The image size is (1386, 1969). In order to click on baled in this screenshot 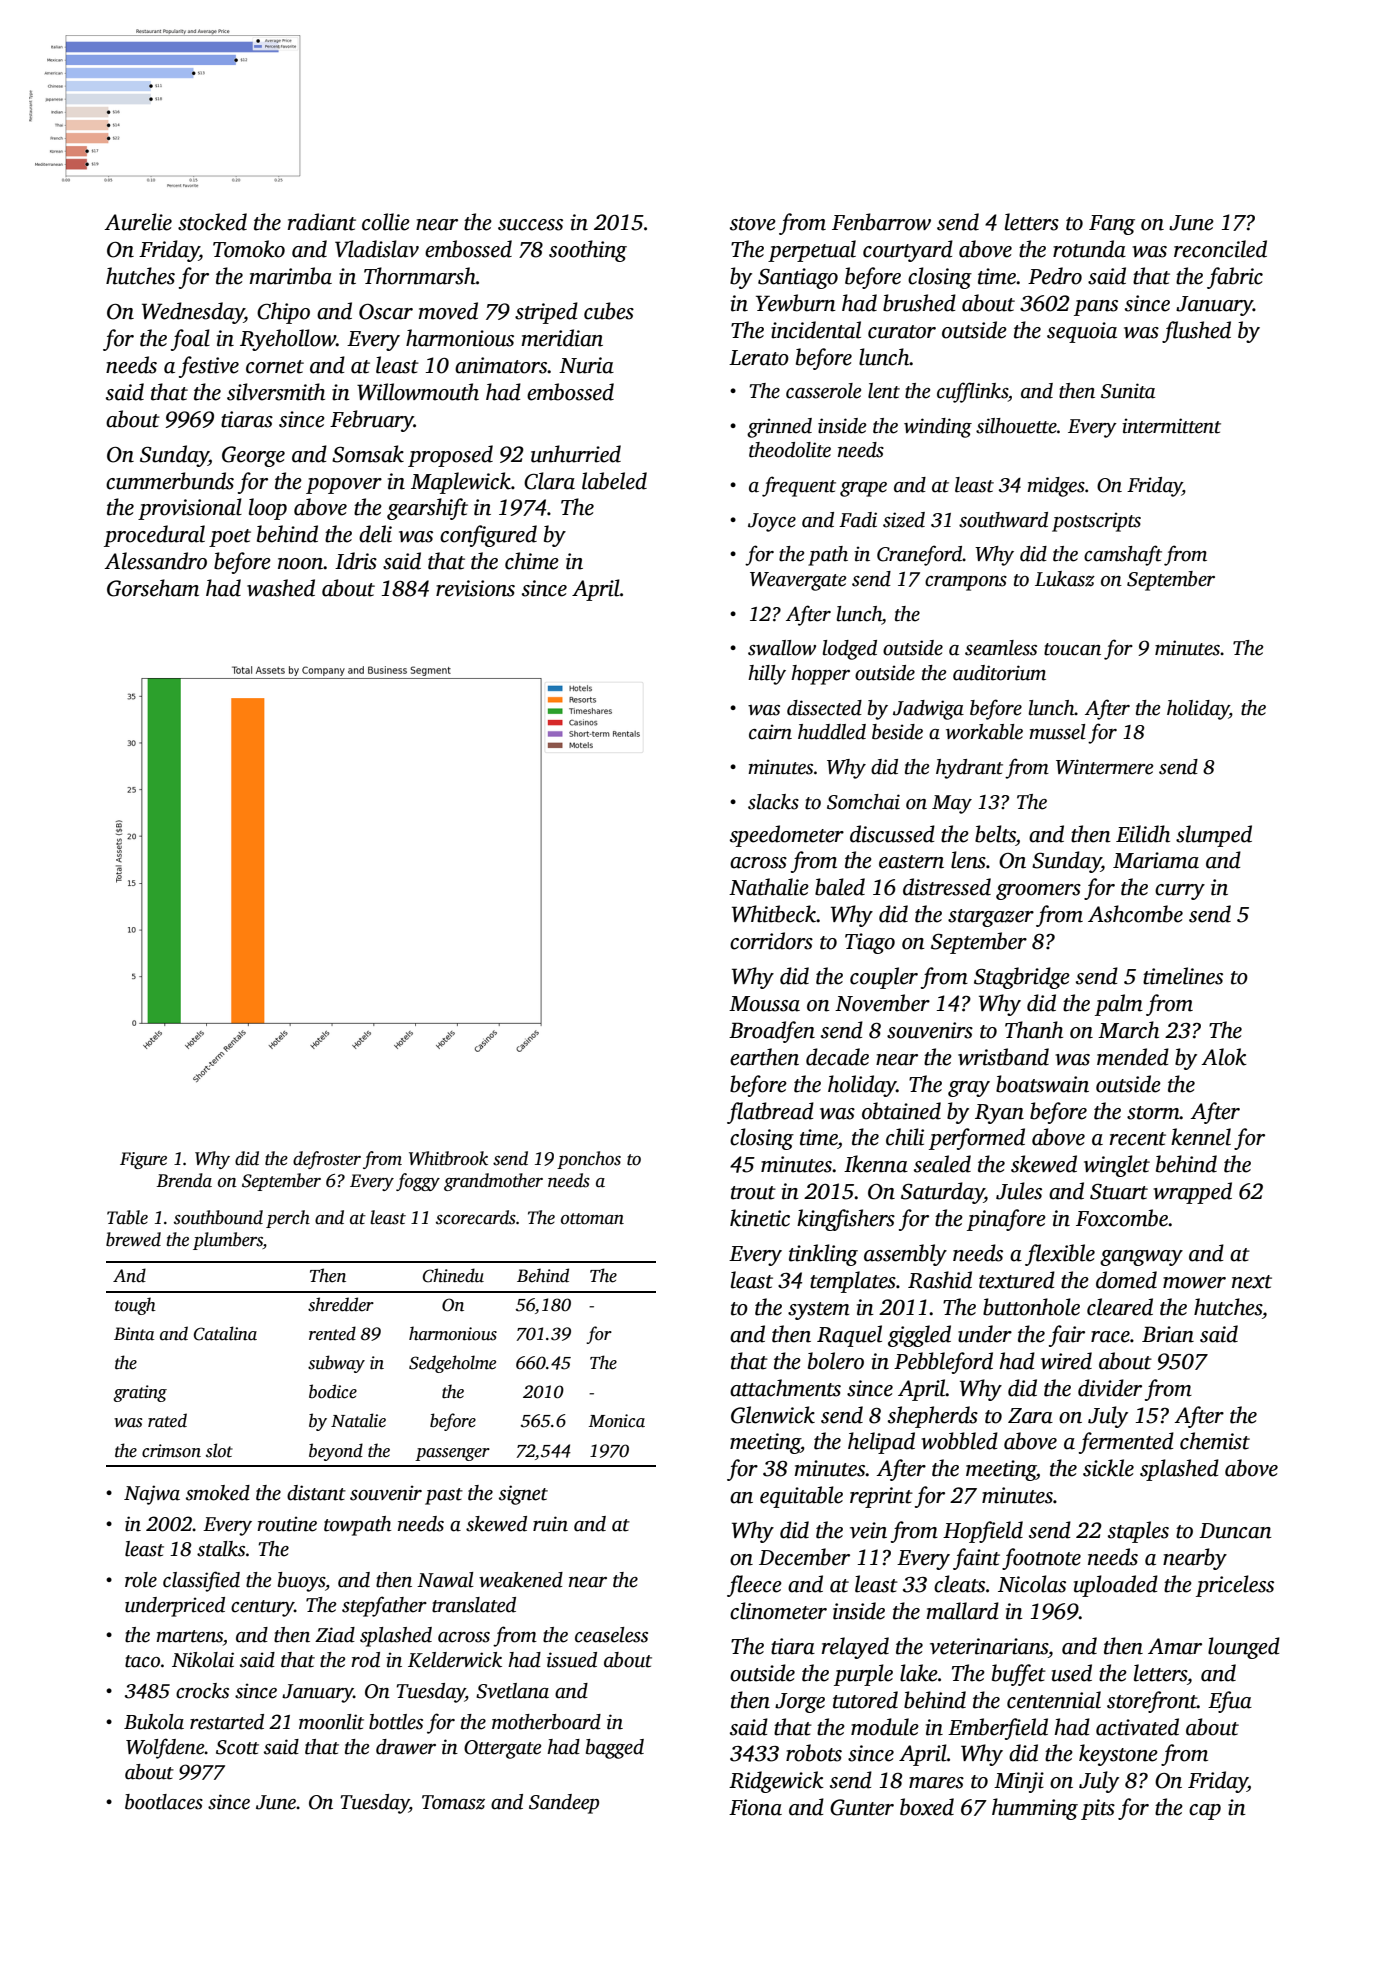, I will do `click(840, 887)`.
